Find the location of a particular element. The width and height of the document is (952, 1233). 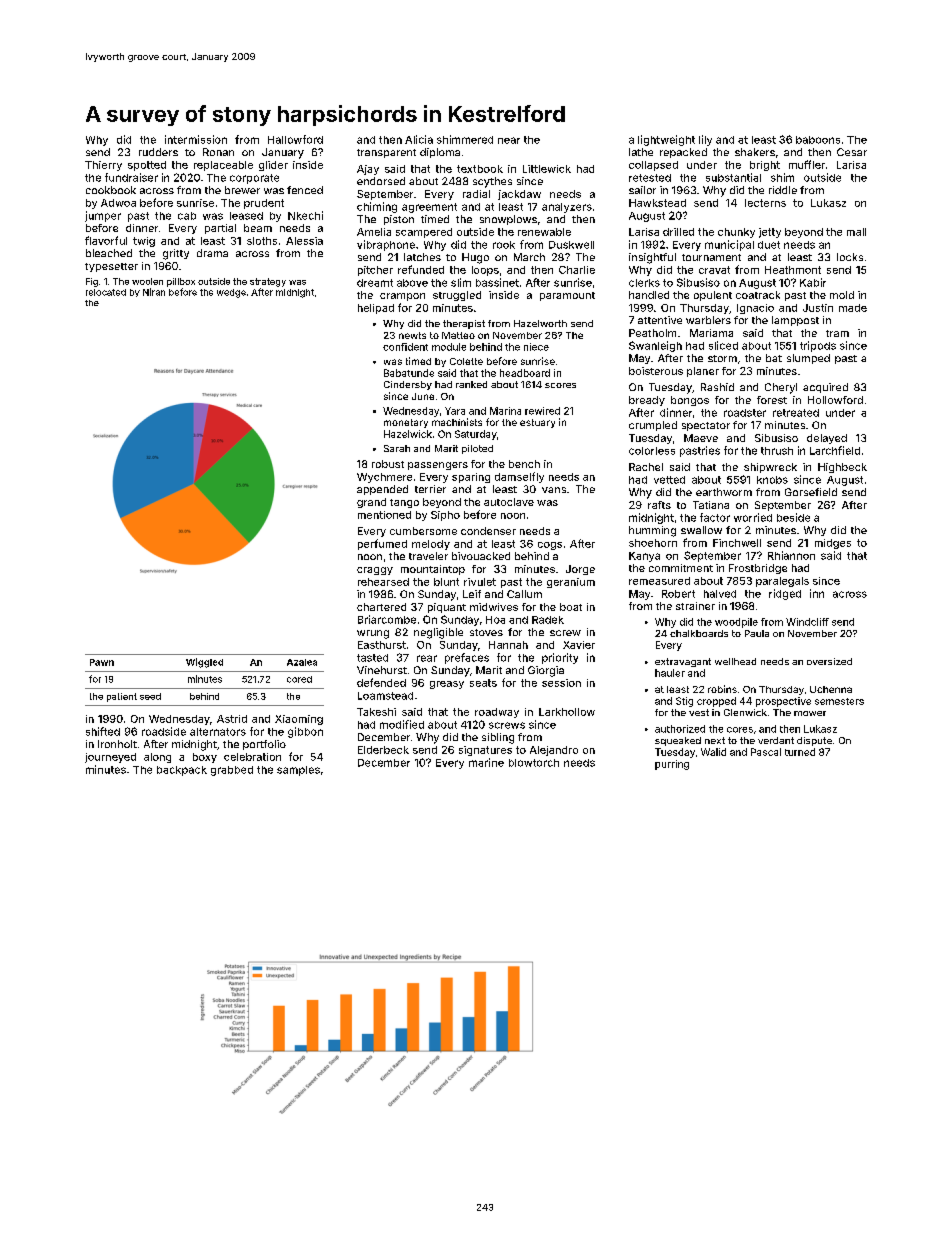

portfolio is located at coordinates (264, 745).
